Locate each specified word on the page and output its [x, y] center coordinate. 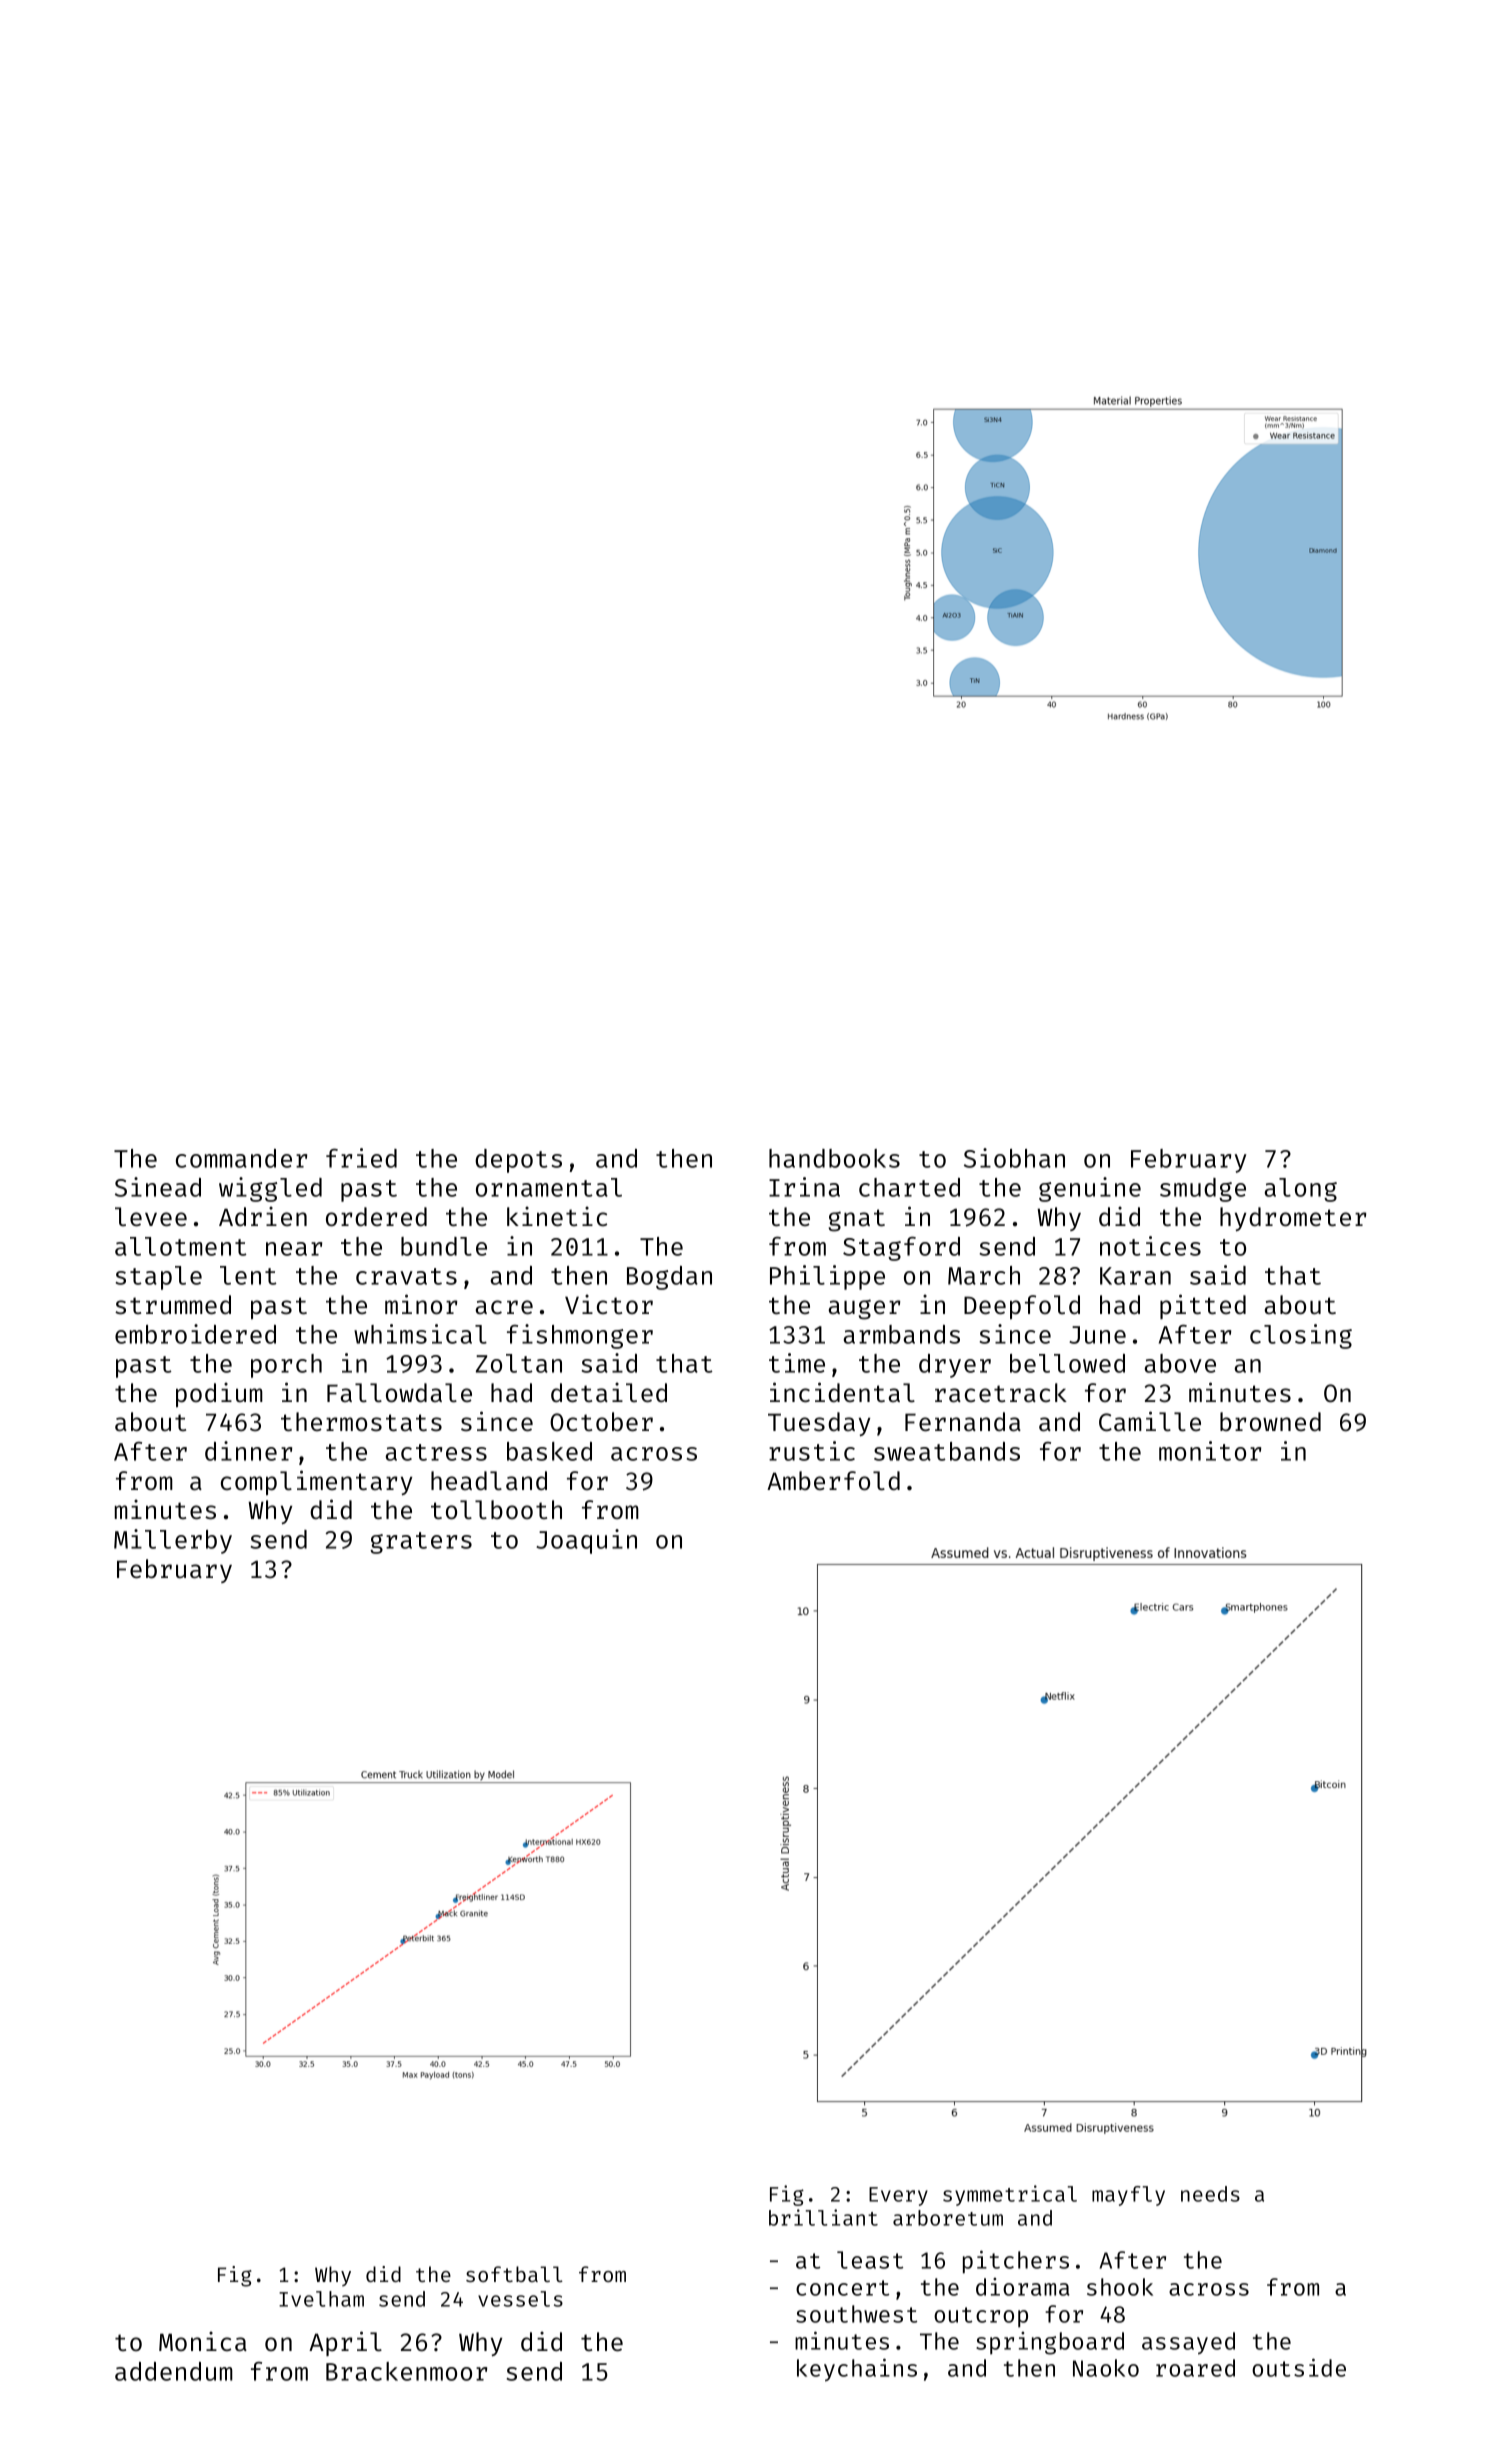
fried [361, 1158]
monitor [1210, 1451]
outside [1299, 2367]
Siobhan [1014, 1158]
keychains [857, 2370]
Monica [203, 2341]
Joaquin [586, 1541]
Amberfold [833, 1481]
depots [518, 1161]
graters [421, 1543]
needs [1210, 2194]
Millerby [173, 1541]
